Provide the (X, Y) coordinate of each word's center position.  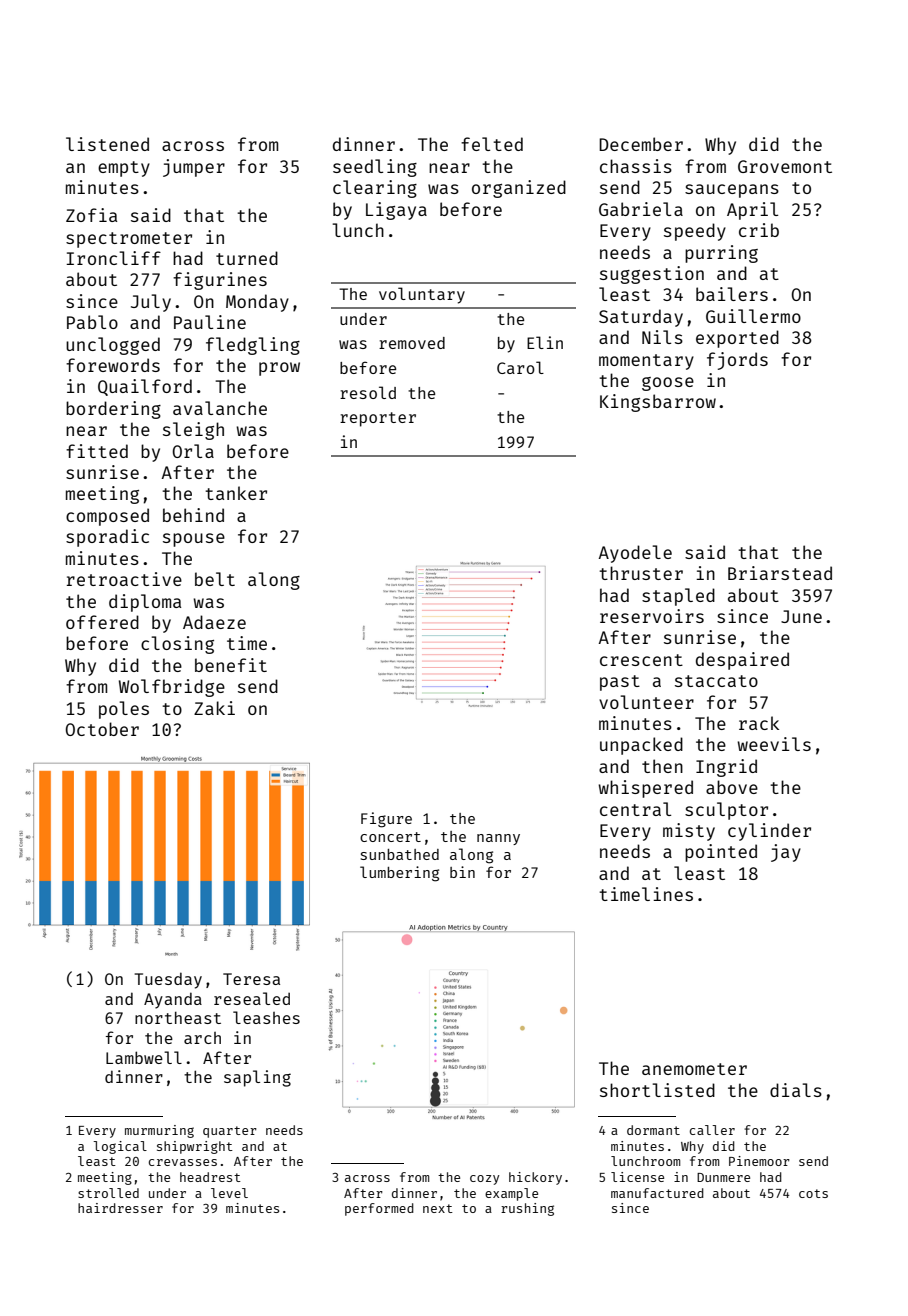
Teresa (251, 979)
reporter (378, 419)
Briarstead (780, 573)
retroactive (124, 579)
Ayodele (635, 554)
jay (786, 853)
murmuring (159, 1131)
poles (124, 710)
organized (519, 189)
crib (759, 230)
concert (390, 837)
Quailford (145, 387)
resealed (252, 998)
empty (124, 169)
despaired (742, 661)
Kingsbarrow (658, 403)
